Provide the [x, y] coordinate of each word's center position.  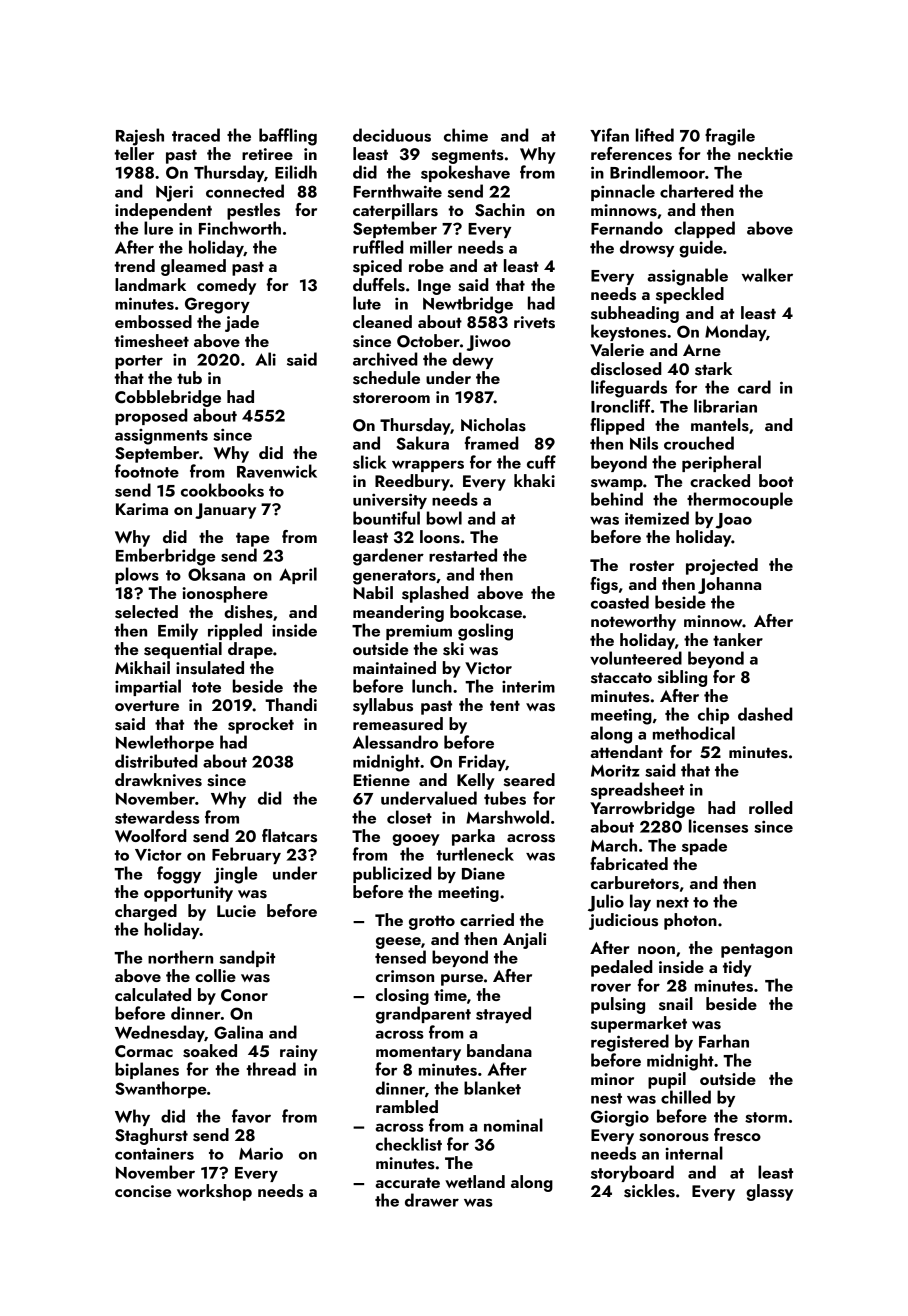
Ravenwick [277, 471]
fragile [730, 137]
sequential [183, 650]
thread [271, 1069]
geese [398, 943]
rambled [407, 1106]
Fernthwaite [397, 191]
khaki [534, 480]
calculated [153, 994]
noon [656, 950]
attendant [626, 751]
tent [505, 705]
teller [134, 153]
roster [652, 566]
